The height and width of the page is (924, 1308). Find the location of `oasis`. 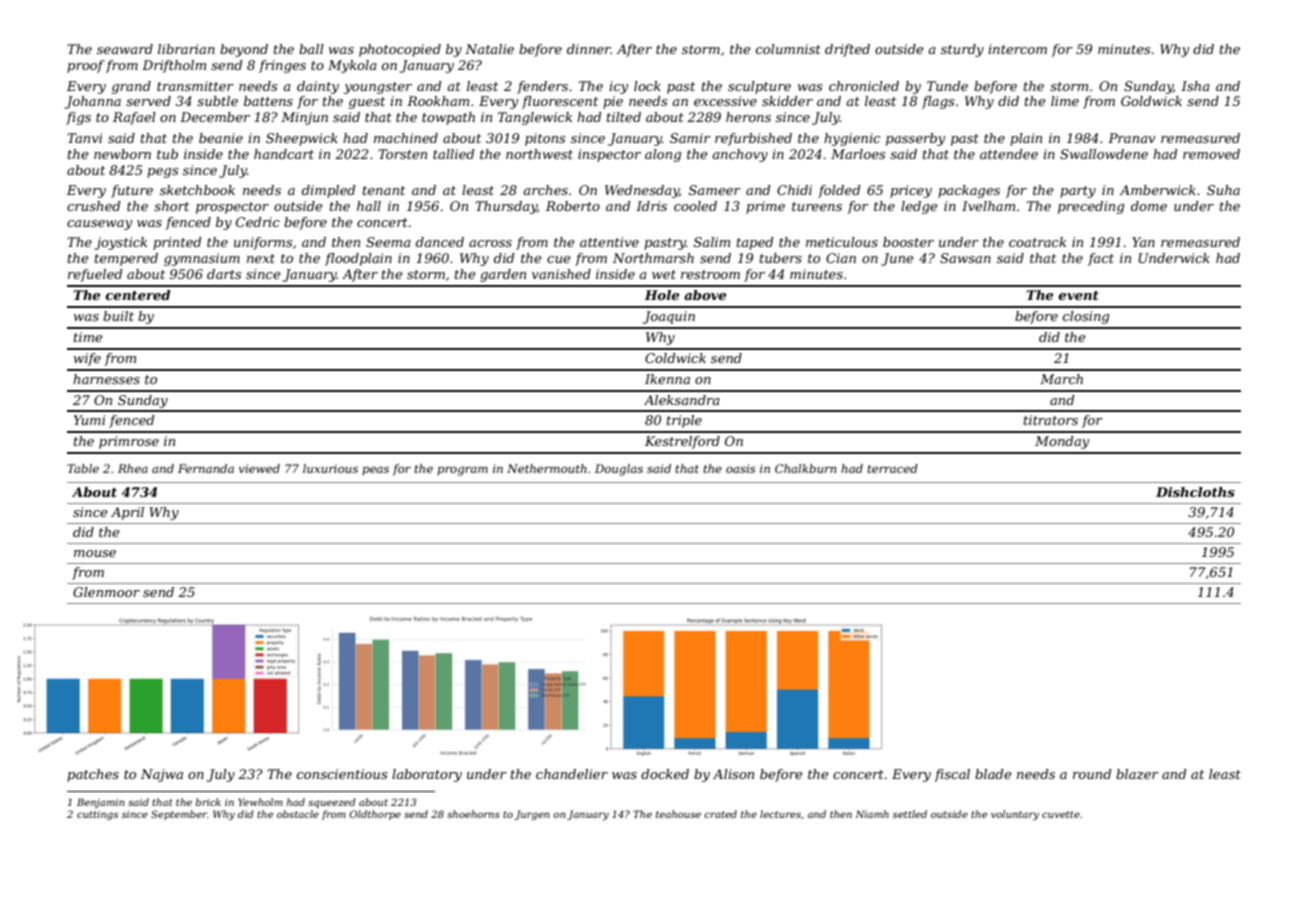

oasis is located at coordinates (741, 468).
